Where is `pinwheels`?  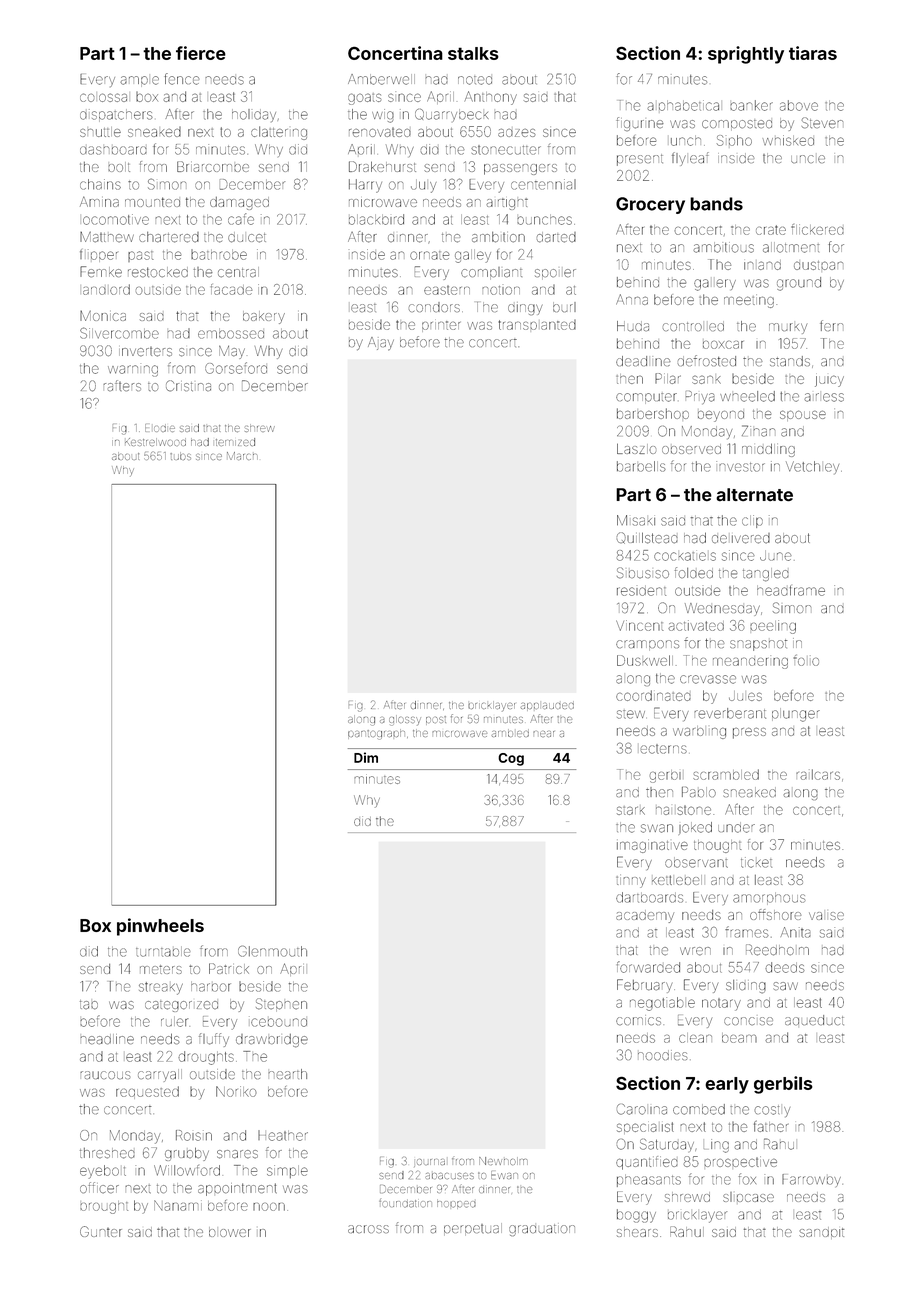
pinwheels is located at coordinates (160, 927).
